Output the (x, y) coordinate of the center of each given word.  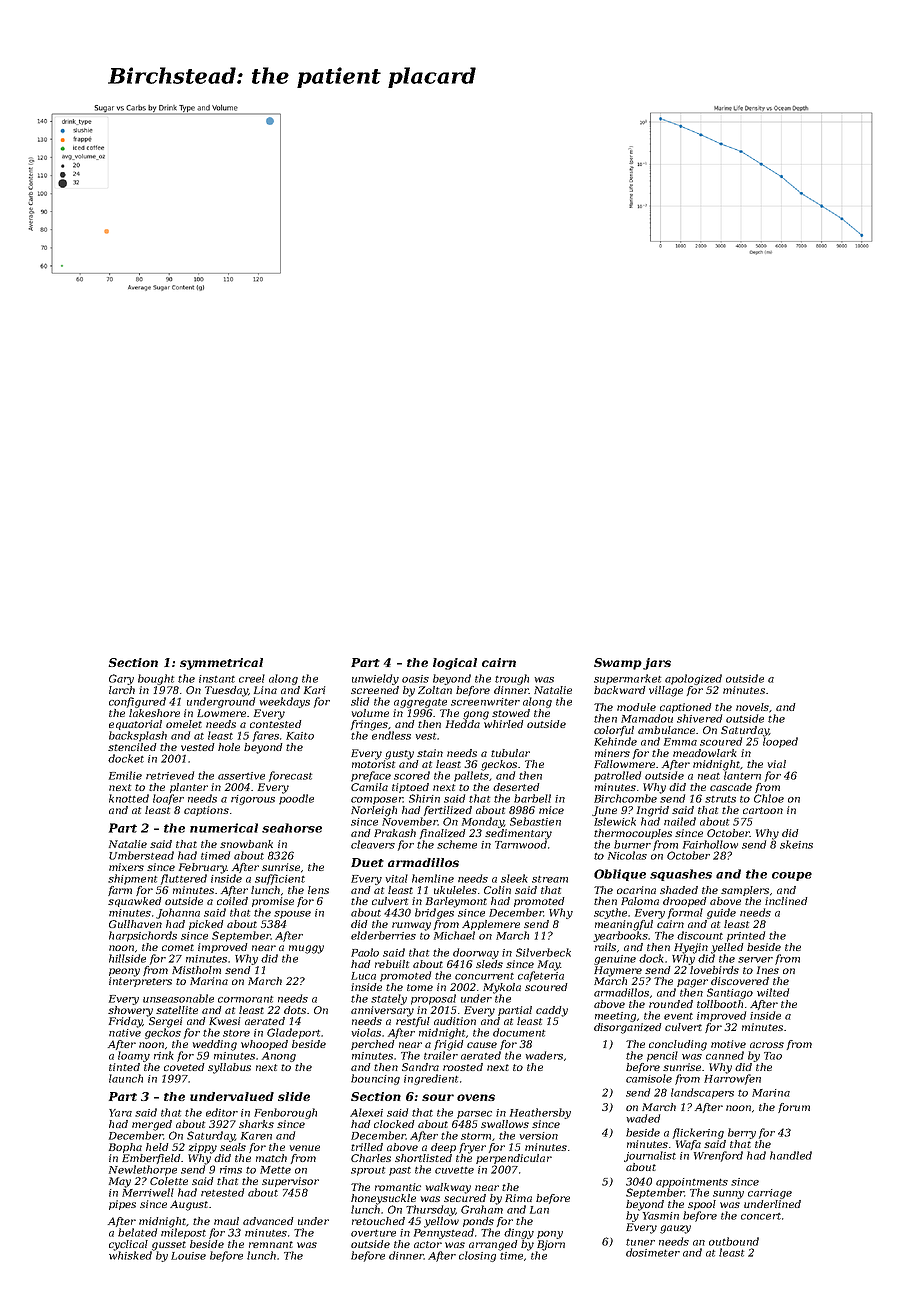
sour (438, 1097)
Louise (188, 1256)
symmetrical (221, 664)
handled (791, 1155)
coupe (792, 876)
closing (477, 1256)
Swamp (618, 664)
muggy (306, 949)
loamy (134, 1056)
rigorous (253, 800)
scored (412, 775)
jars (657, 664)
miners (612, 753)
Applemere (491, 925)
